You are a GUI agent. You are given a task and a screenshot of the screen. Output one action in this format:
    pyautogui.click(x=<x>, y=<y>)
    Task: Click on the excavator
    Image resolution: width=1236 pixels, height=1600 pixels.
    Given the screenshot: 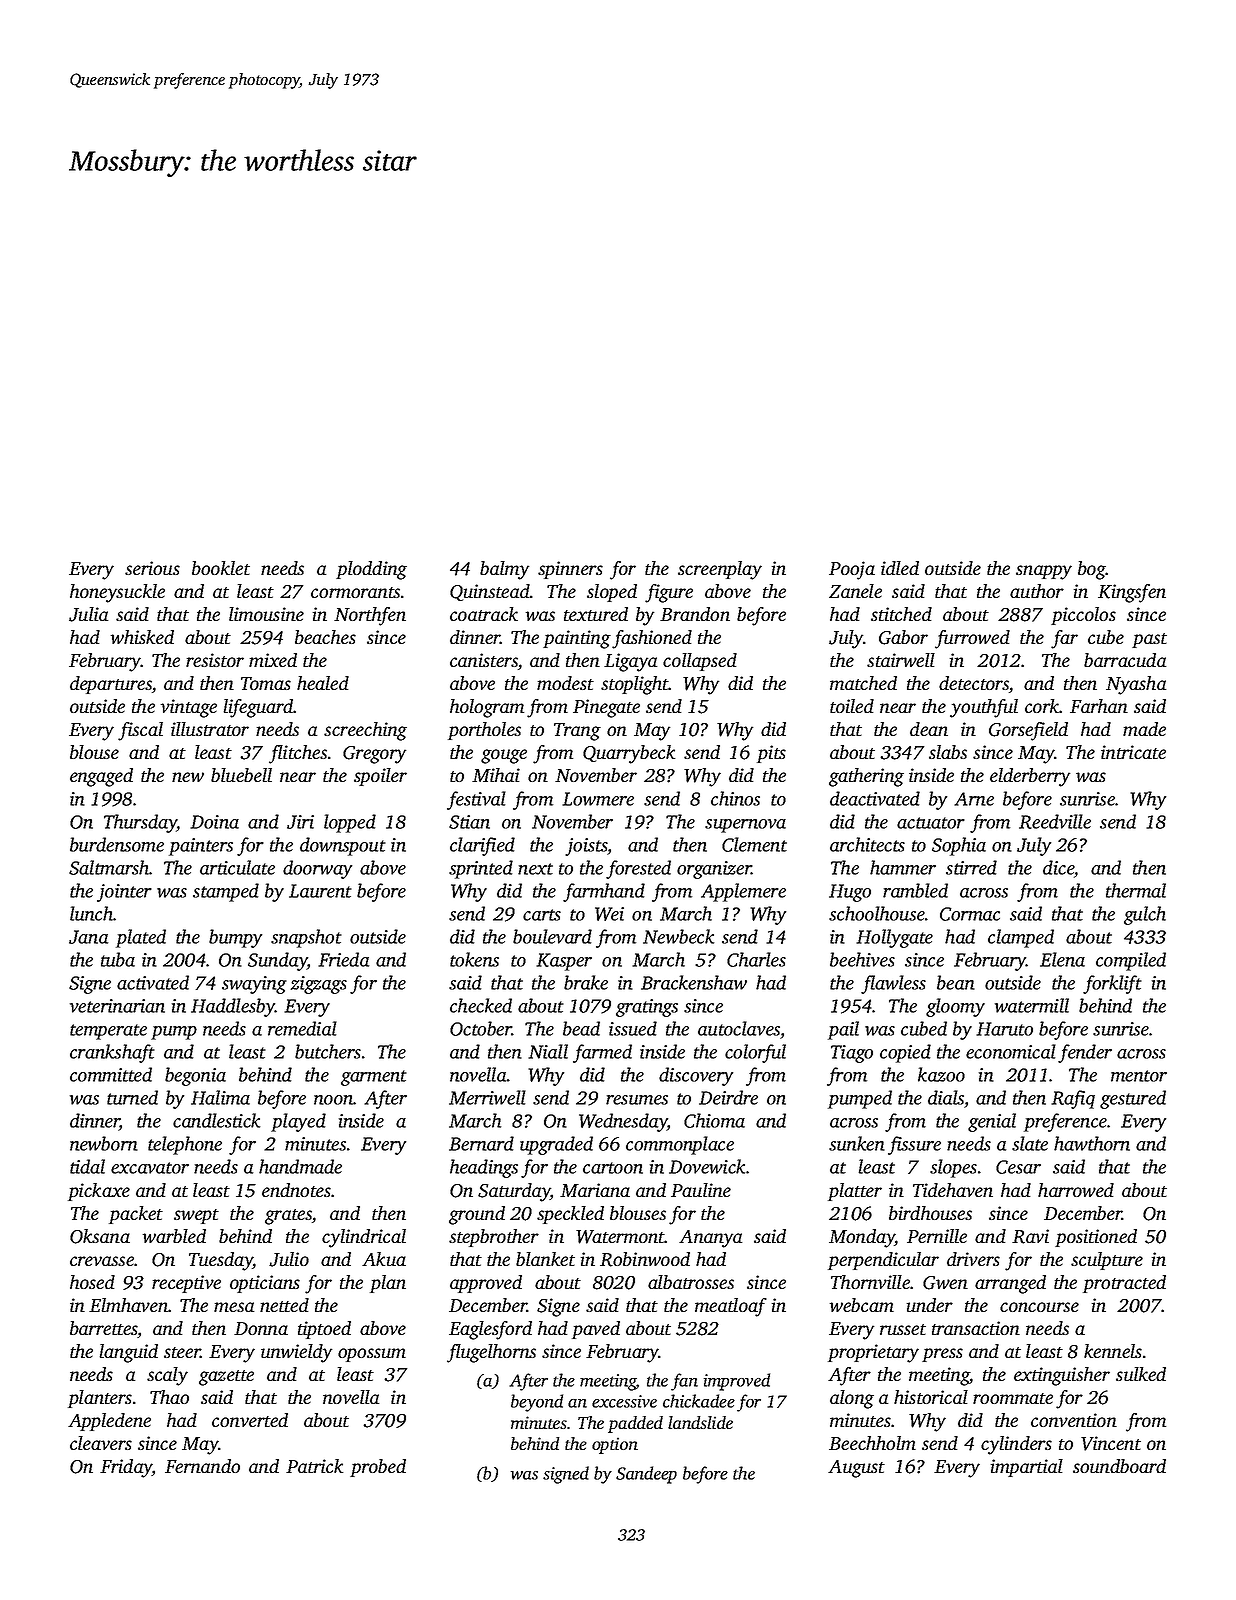 What is the action you would take?
    pyautogui.click(x=150, y=1168)
